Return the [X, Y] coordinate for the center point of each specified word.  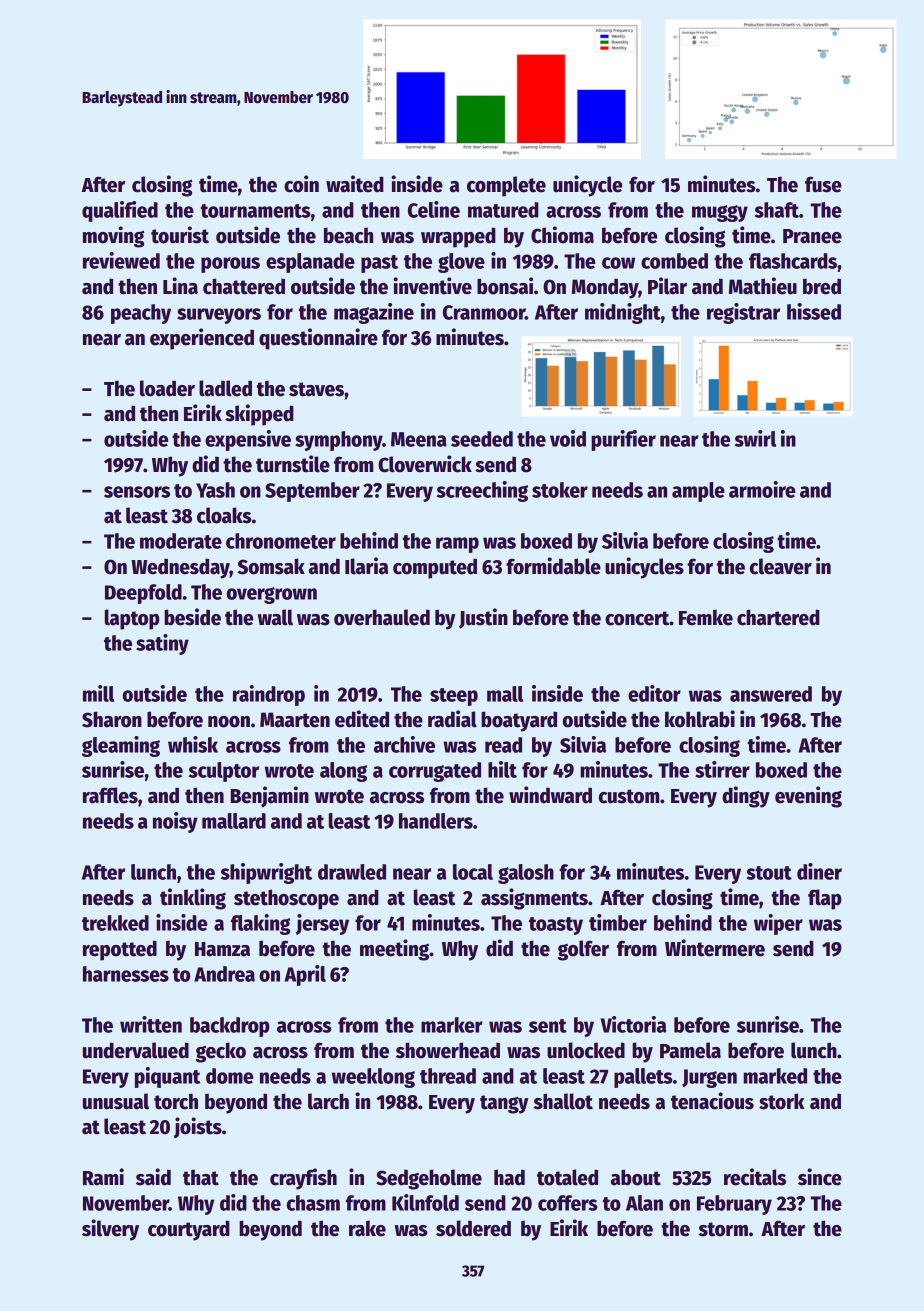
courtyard [189, 1230]
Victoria [633, 1024]
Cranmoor [484, 312]
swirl [755, 438]
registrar [743, 313]
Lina [180, 286]
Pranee [812, 236]
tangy [504, 1104]
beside [192, 617]
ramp [457, 545]
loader [167, 388]
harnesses [126, 974]
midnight [623, 313]
